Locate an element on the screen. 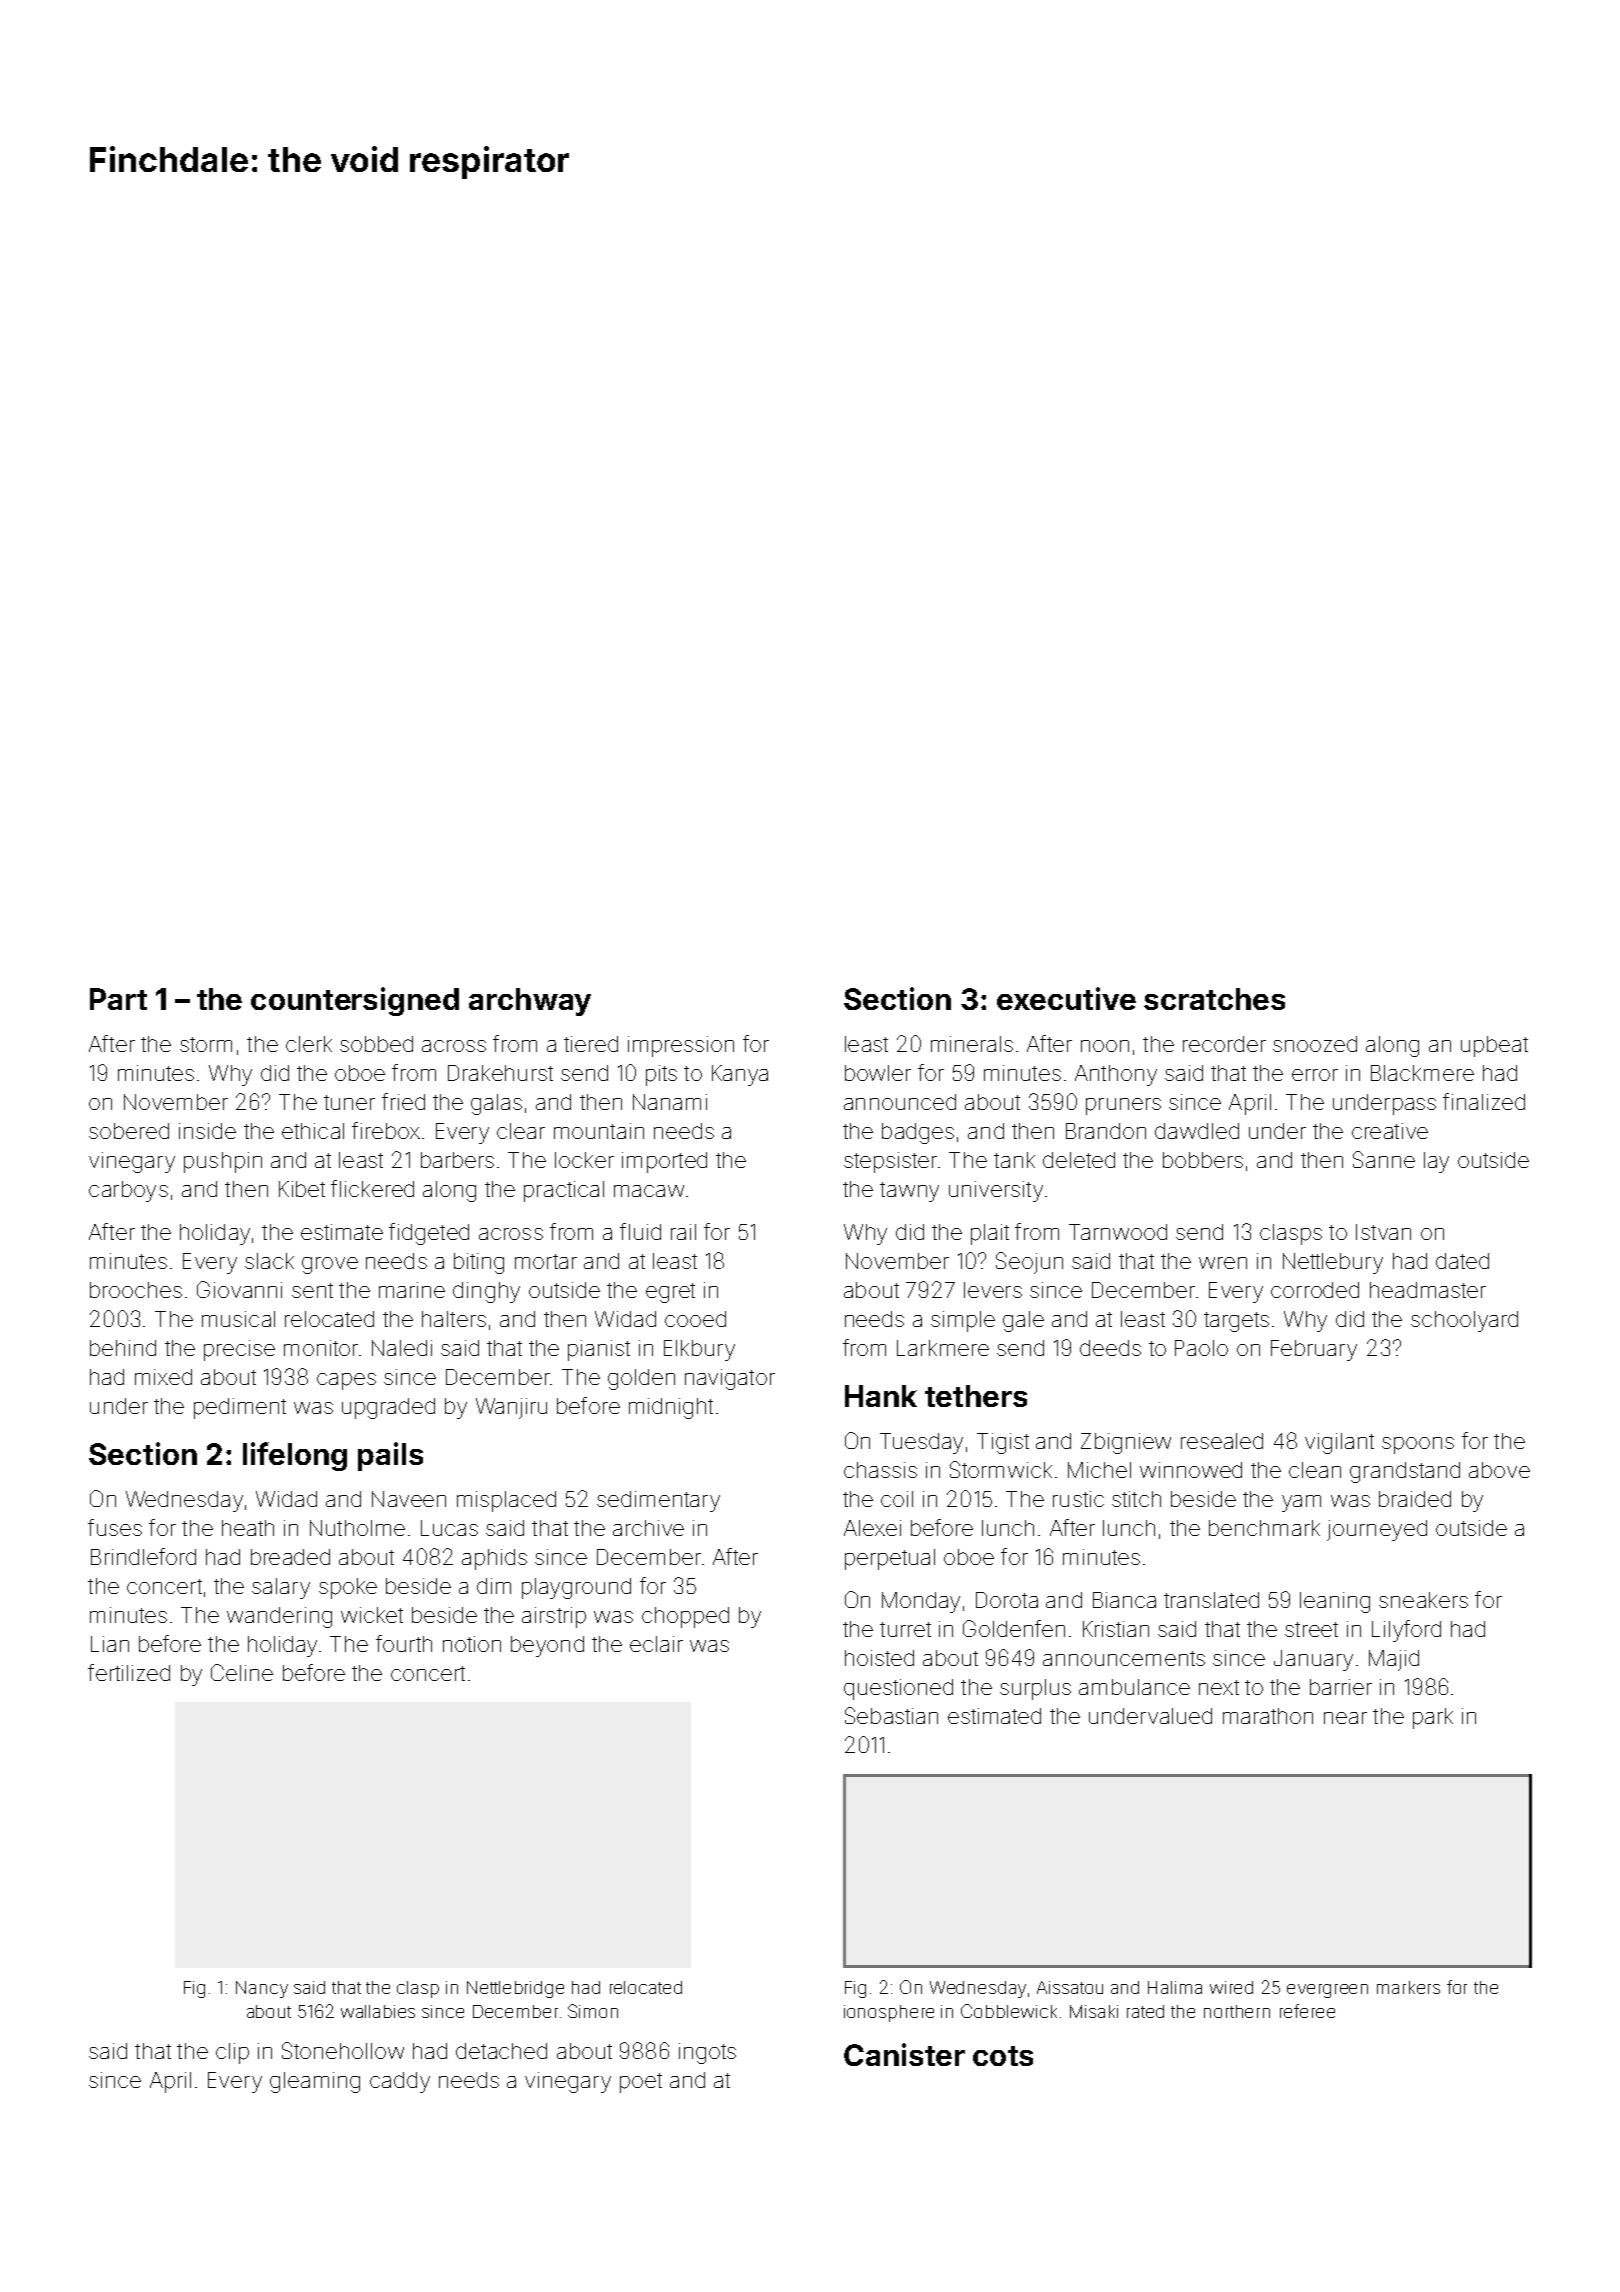 This screenshot has height=2292, width=1620. sobbed is located at coordinates (376, 1044).
